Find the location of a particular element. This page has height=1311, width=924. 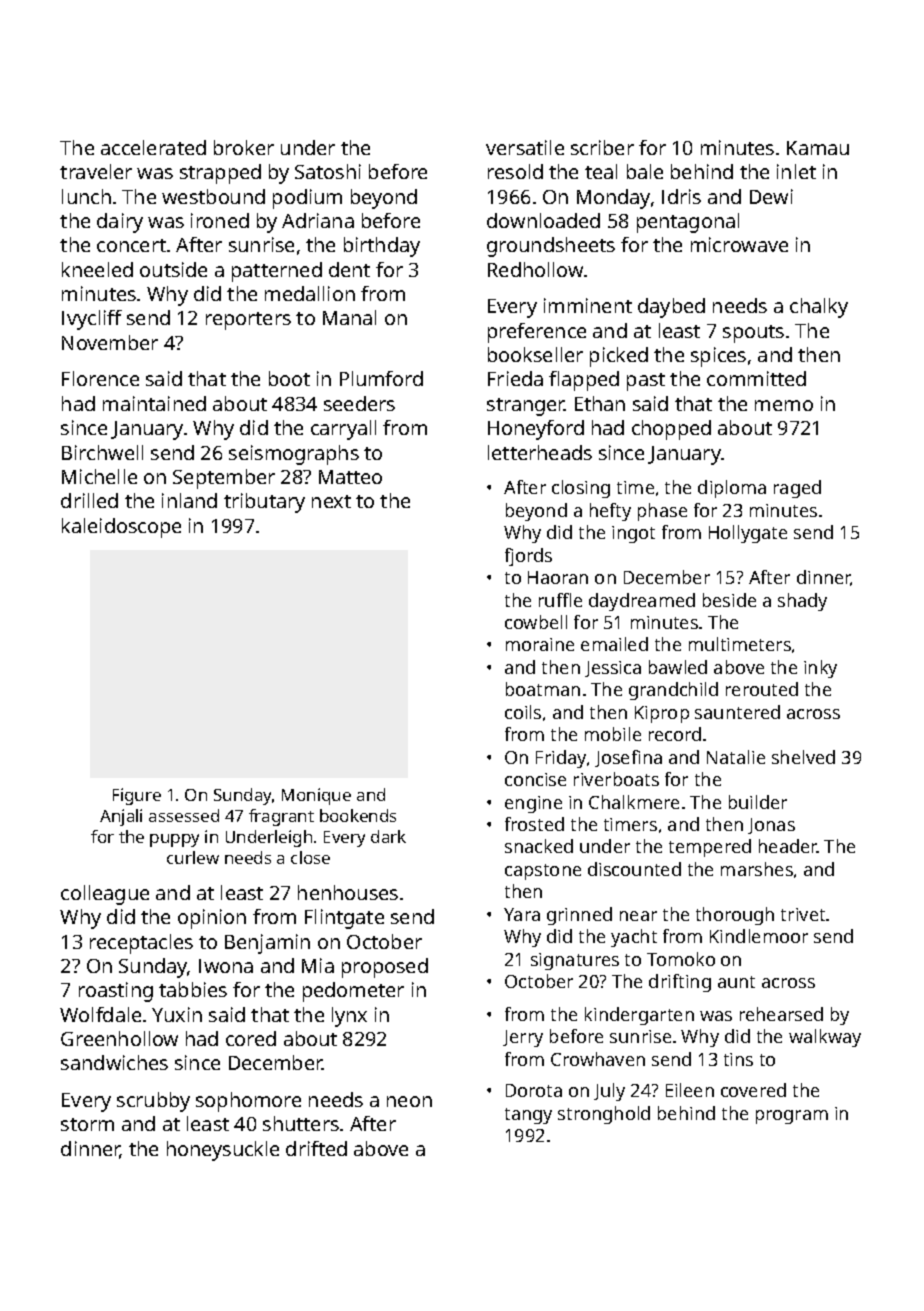

November is located at coordinates (110, 342).
